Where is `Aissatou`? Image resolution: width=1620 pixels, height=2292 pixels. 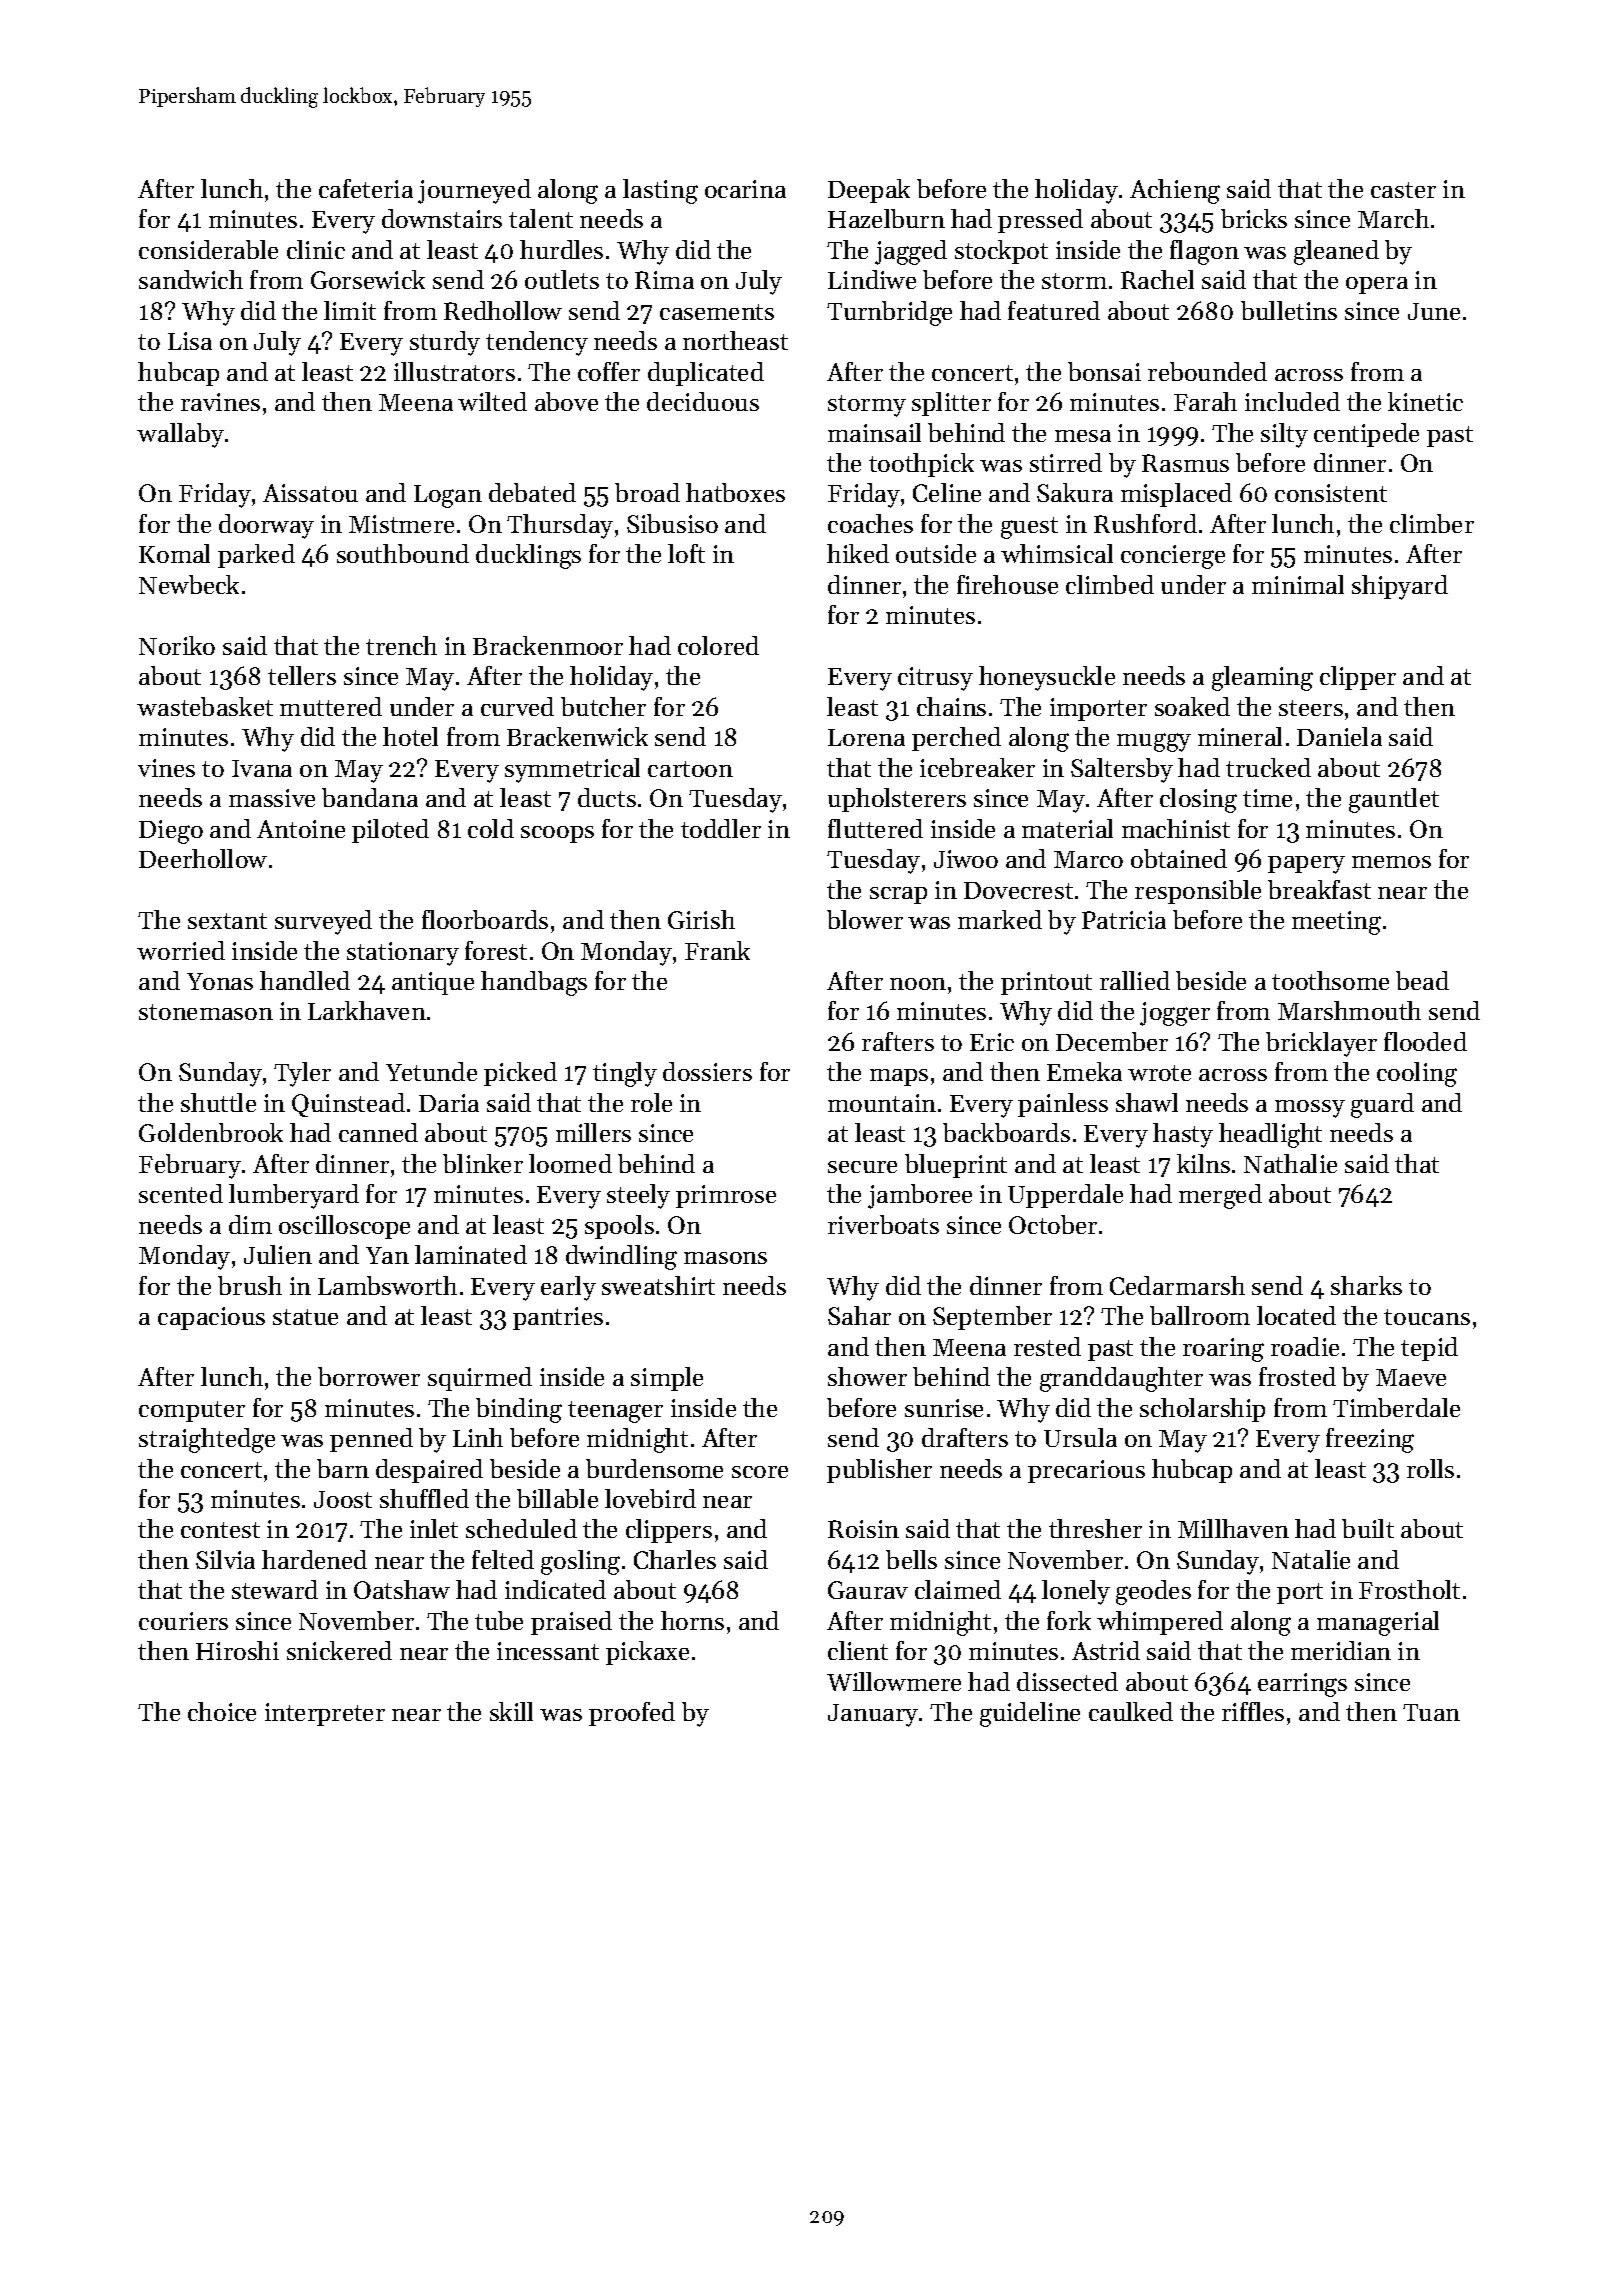
Aissatou is located at coordinates (310, 493).
